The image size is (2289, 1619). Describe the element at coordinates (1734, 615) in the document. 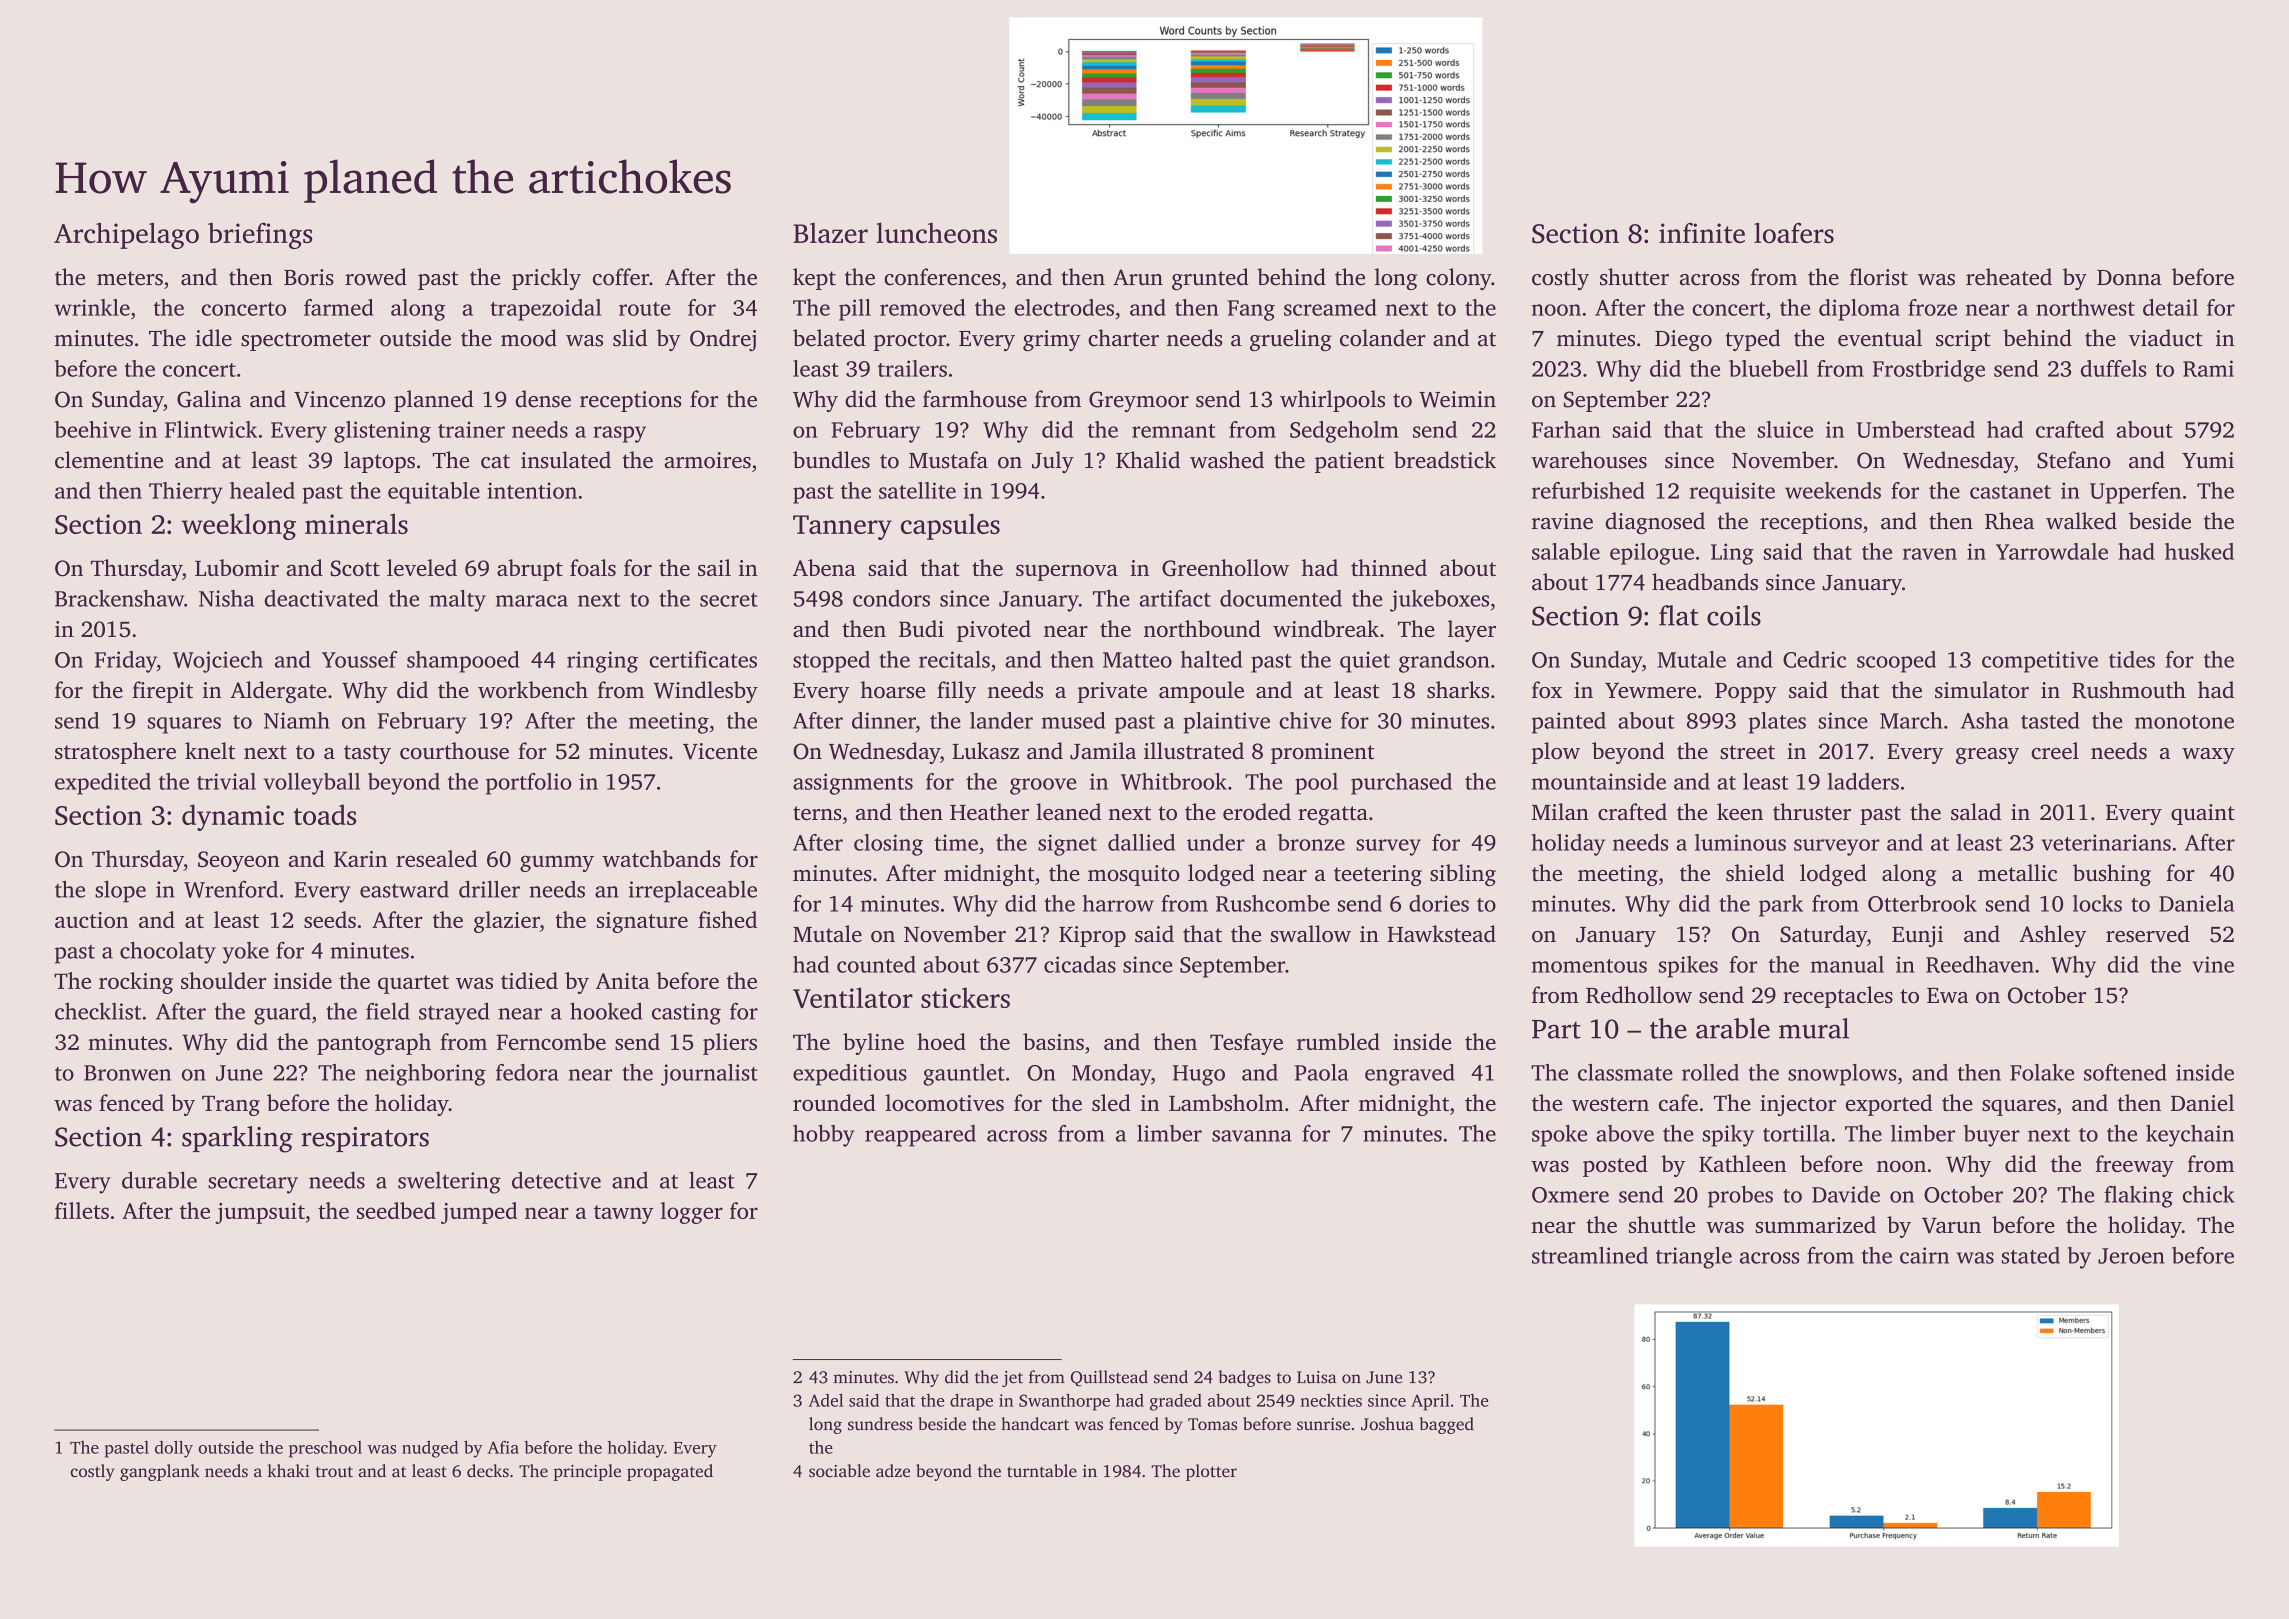

I see `coils` at that location.
